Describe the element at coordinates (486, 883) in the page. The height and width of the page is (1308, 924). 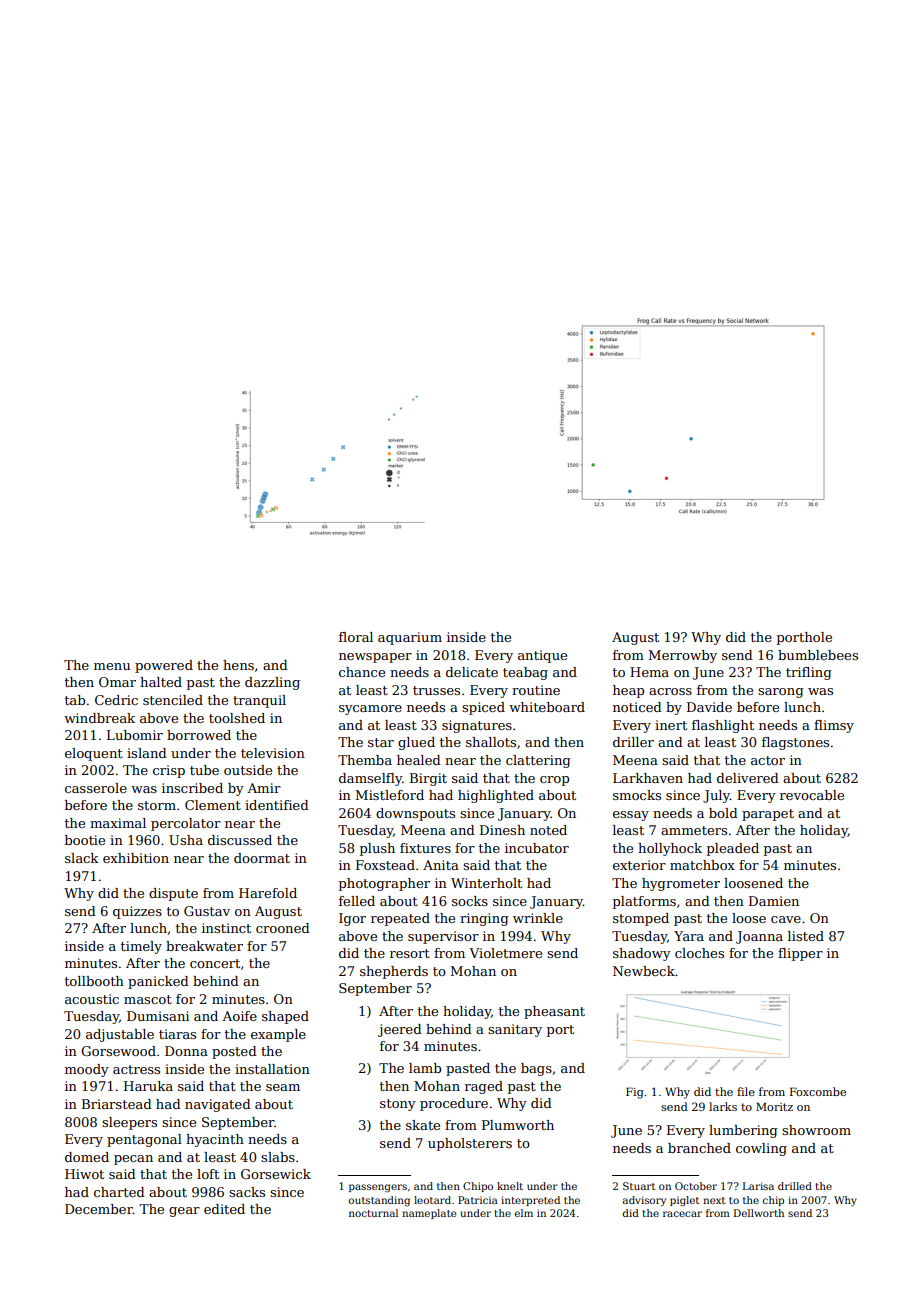
I see `Winterholt` at that location.
